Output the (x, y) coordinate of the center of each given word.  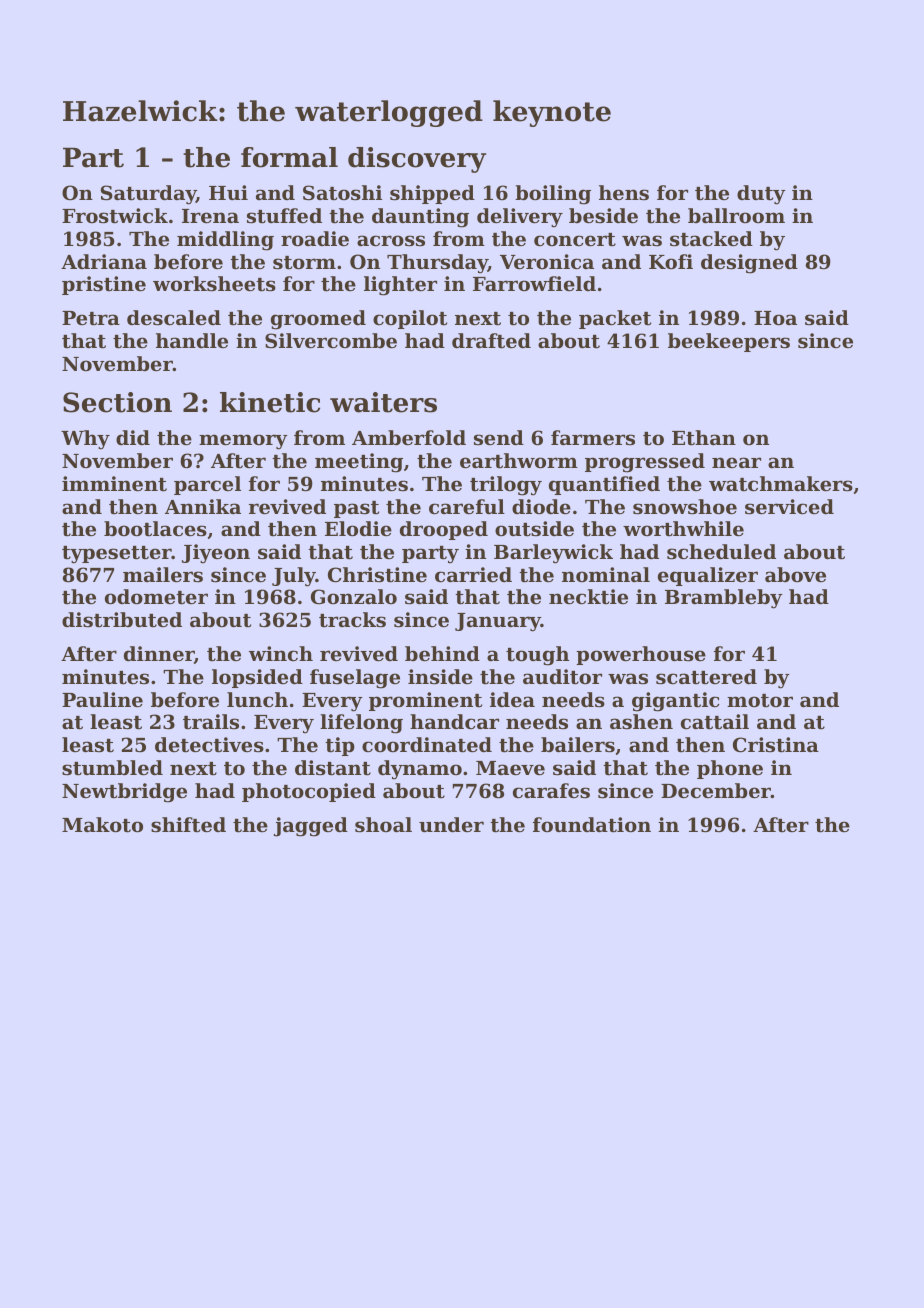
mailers (163, 574)
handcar (454, 721)
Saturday (148, 195)
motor (760, 701)
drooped (444, 530)
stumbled (112, 768)
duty (761, 195)
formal (289, 157)
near (736, 462)
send (499, 438)
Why (85, 440)
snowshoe (685, 507)
